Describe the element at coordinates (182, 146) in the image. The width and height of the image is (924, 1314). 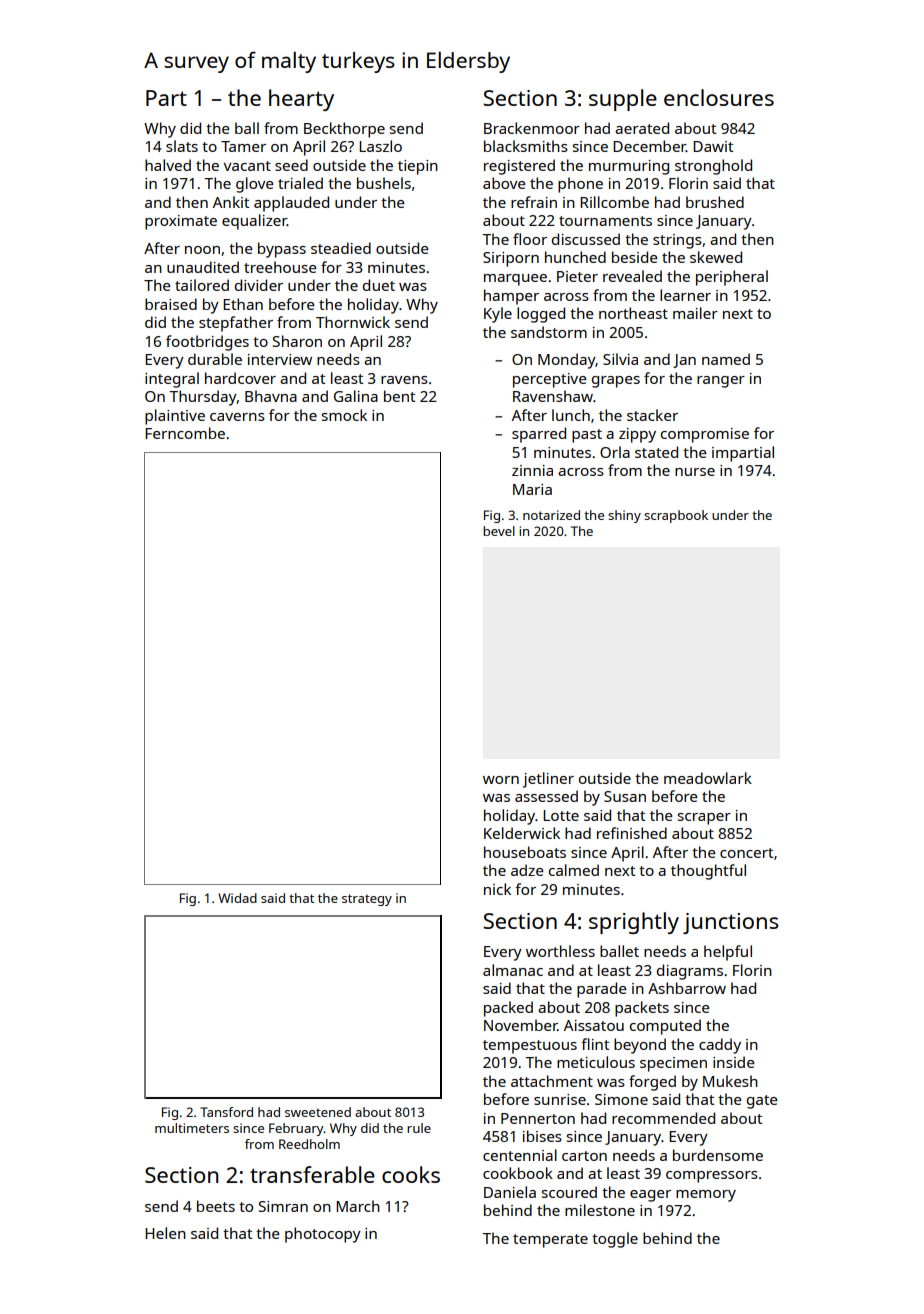
I see `slats` at that location.
